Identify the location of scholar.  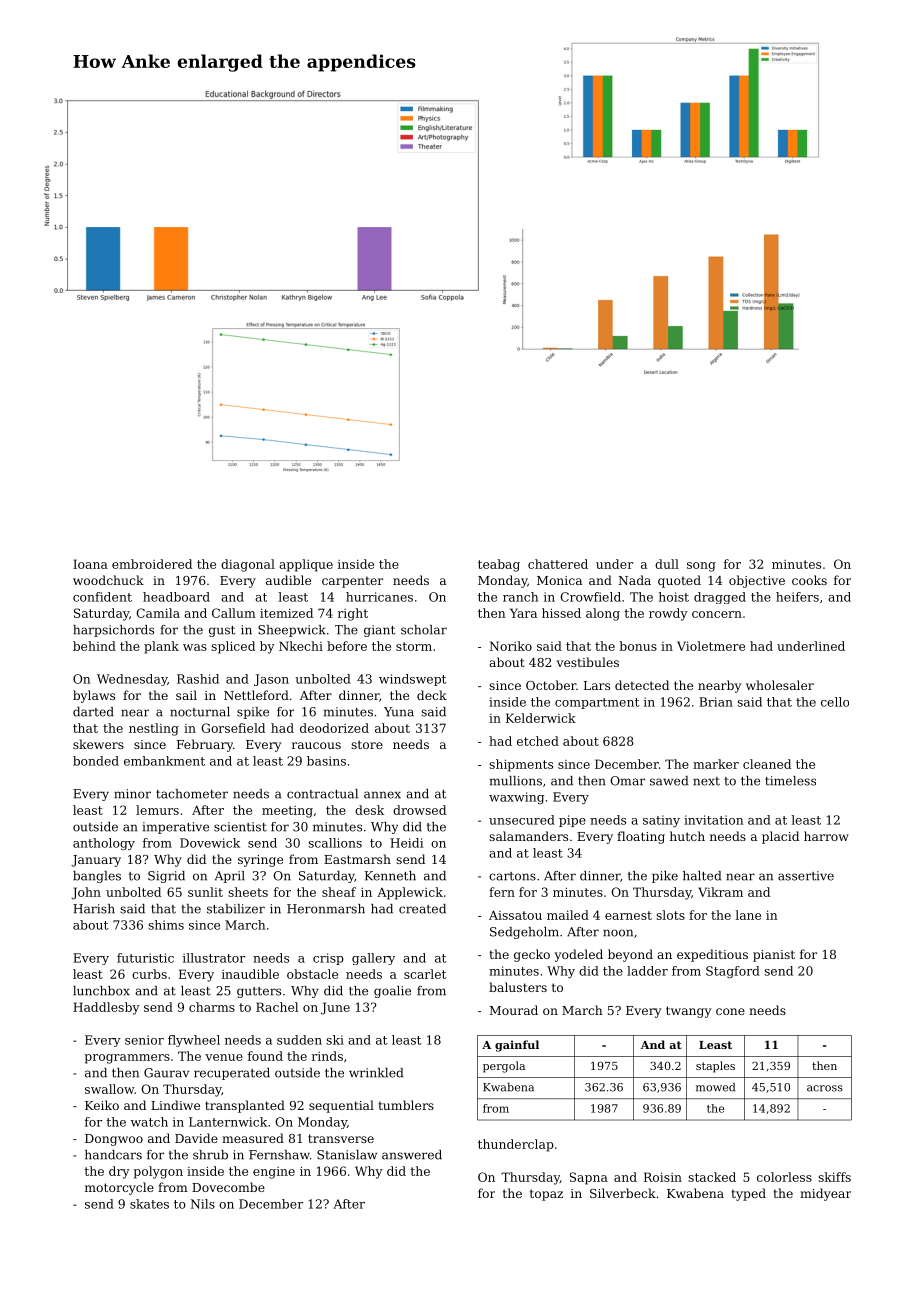
(424, 630).
